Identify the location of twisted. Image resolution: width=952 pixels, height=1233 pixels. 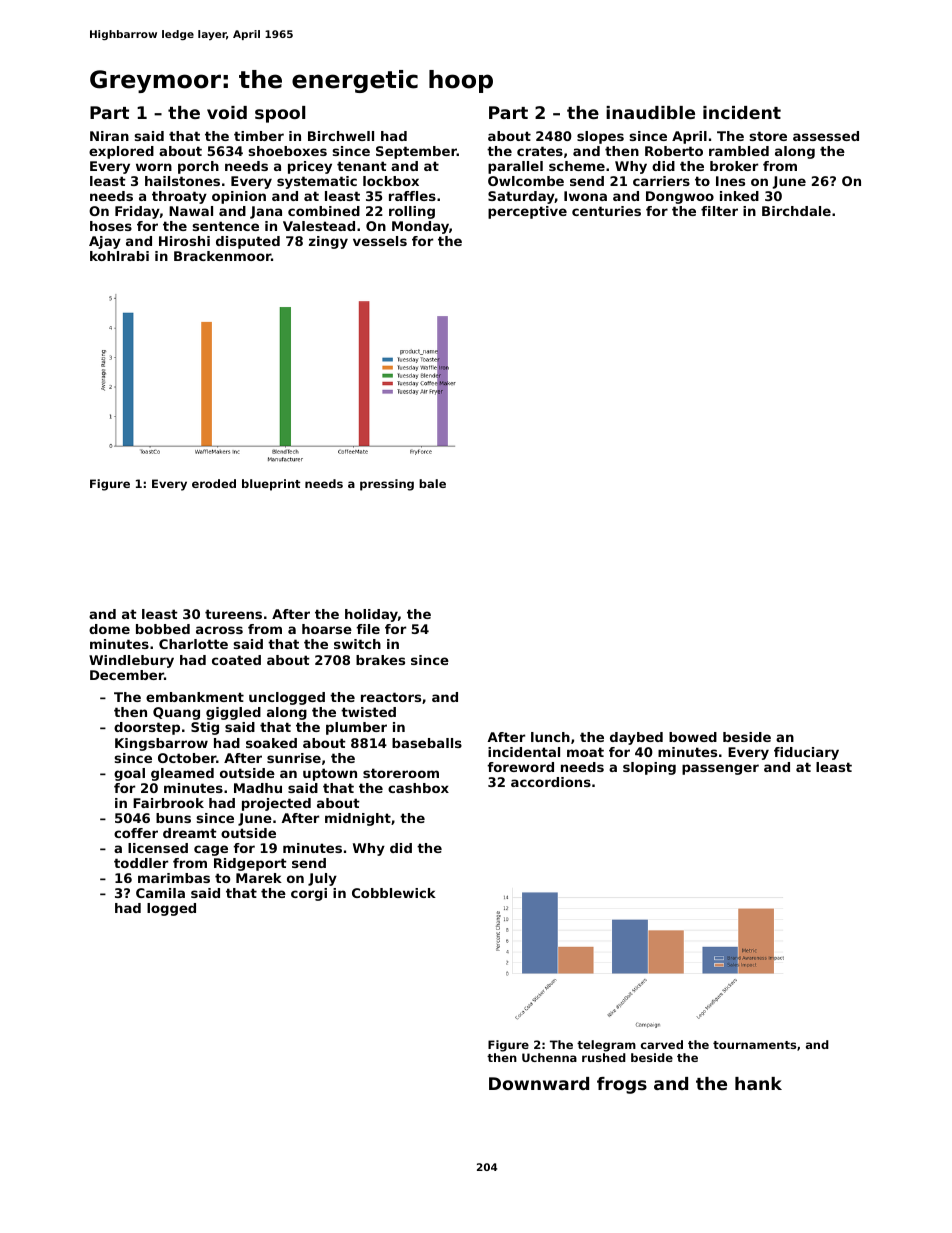
(368, 712).
